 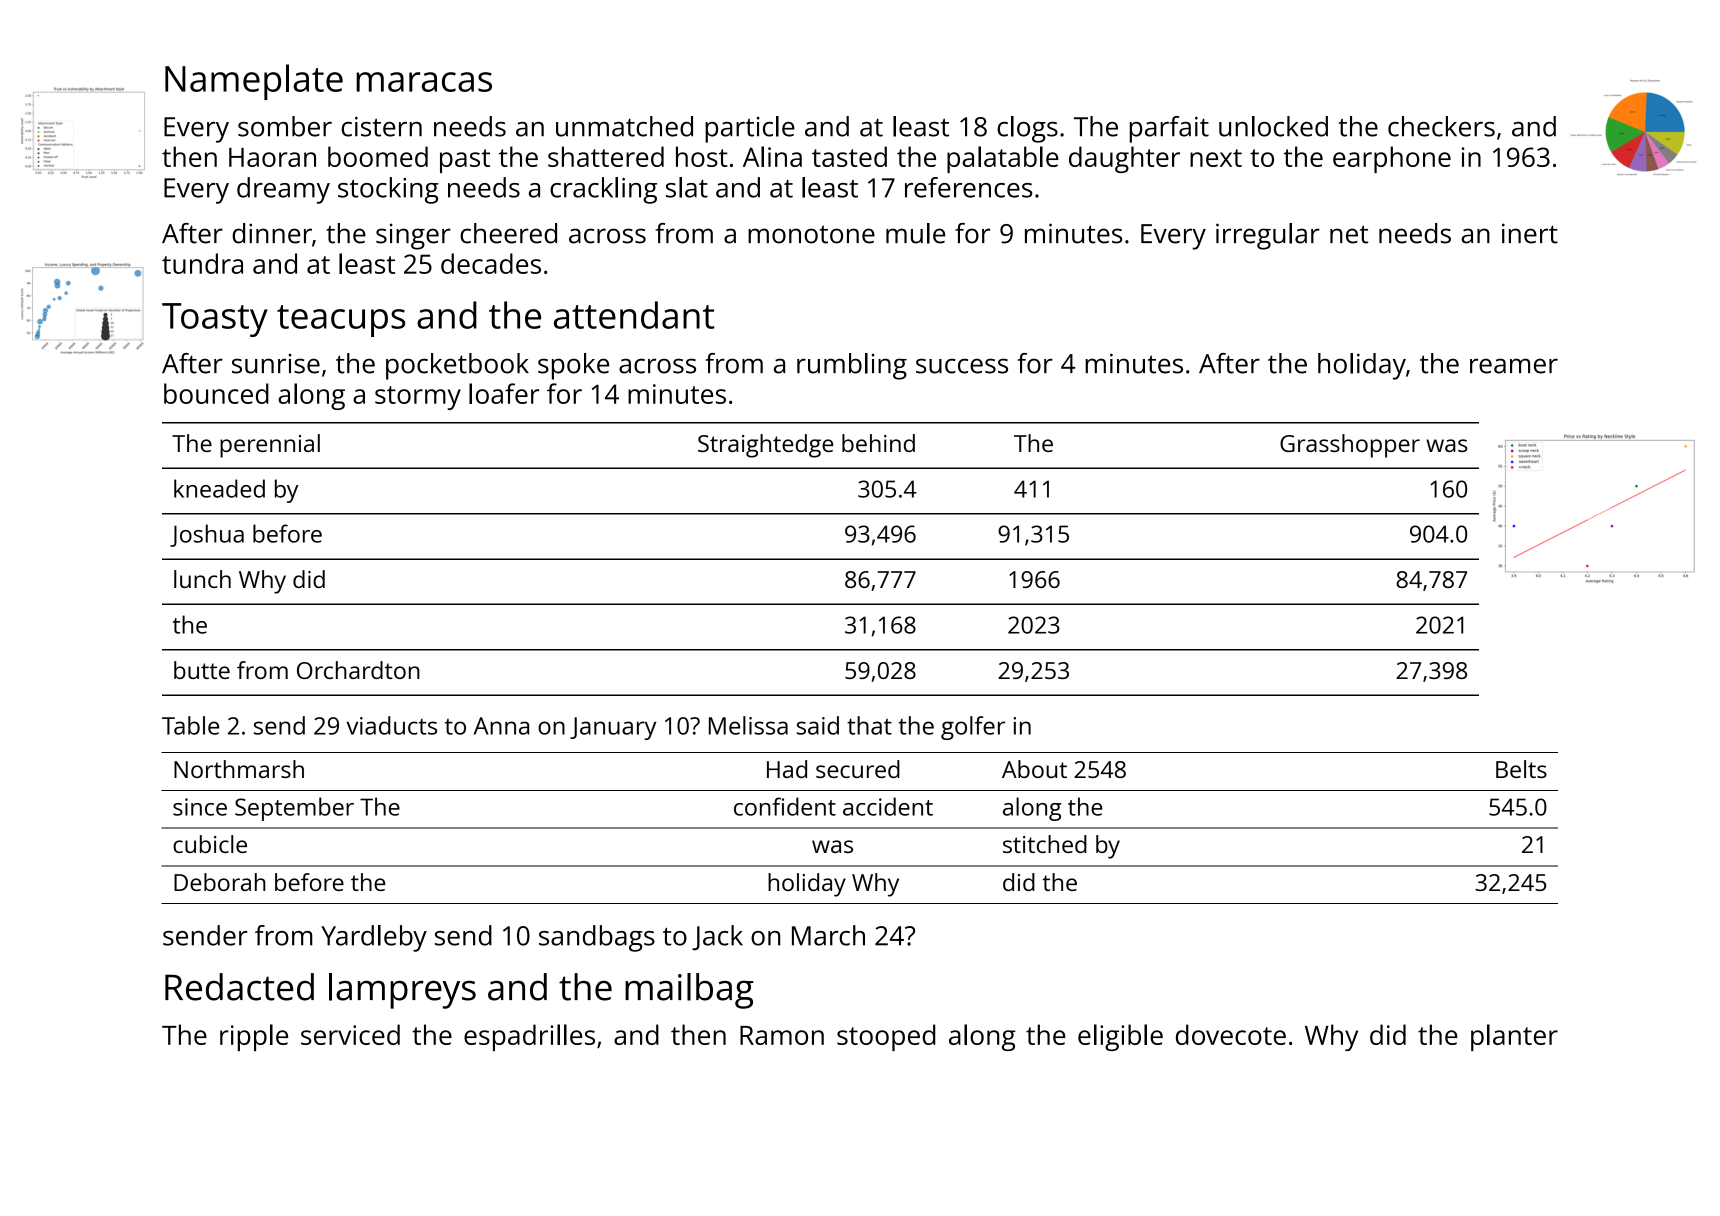 What do you see at coordinates (973, 728) in the screenshot?
I see `golfer` at bounding box center [973, 728].
